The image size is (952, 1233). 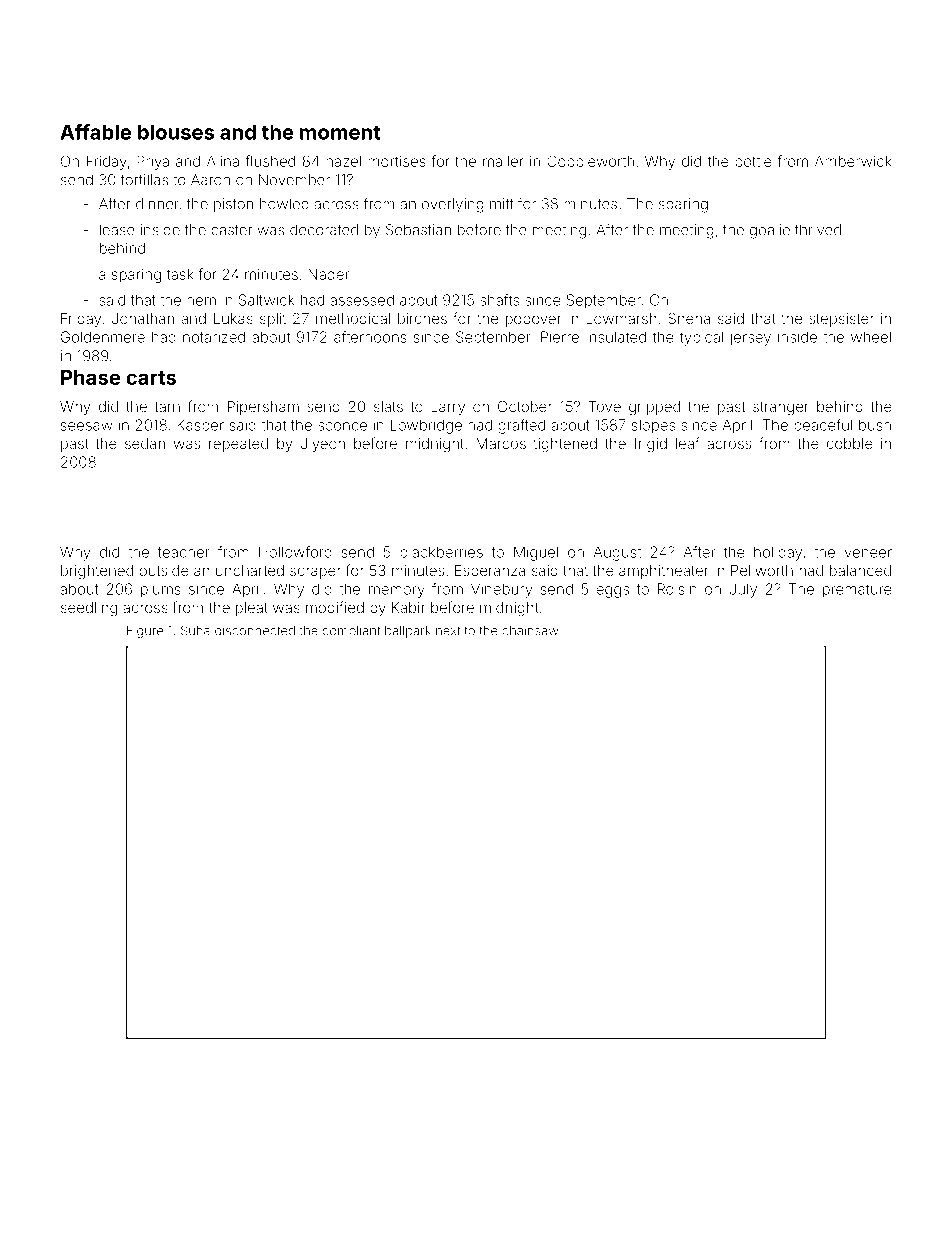 I want to click on jersey, so click(x=750, y=338).
